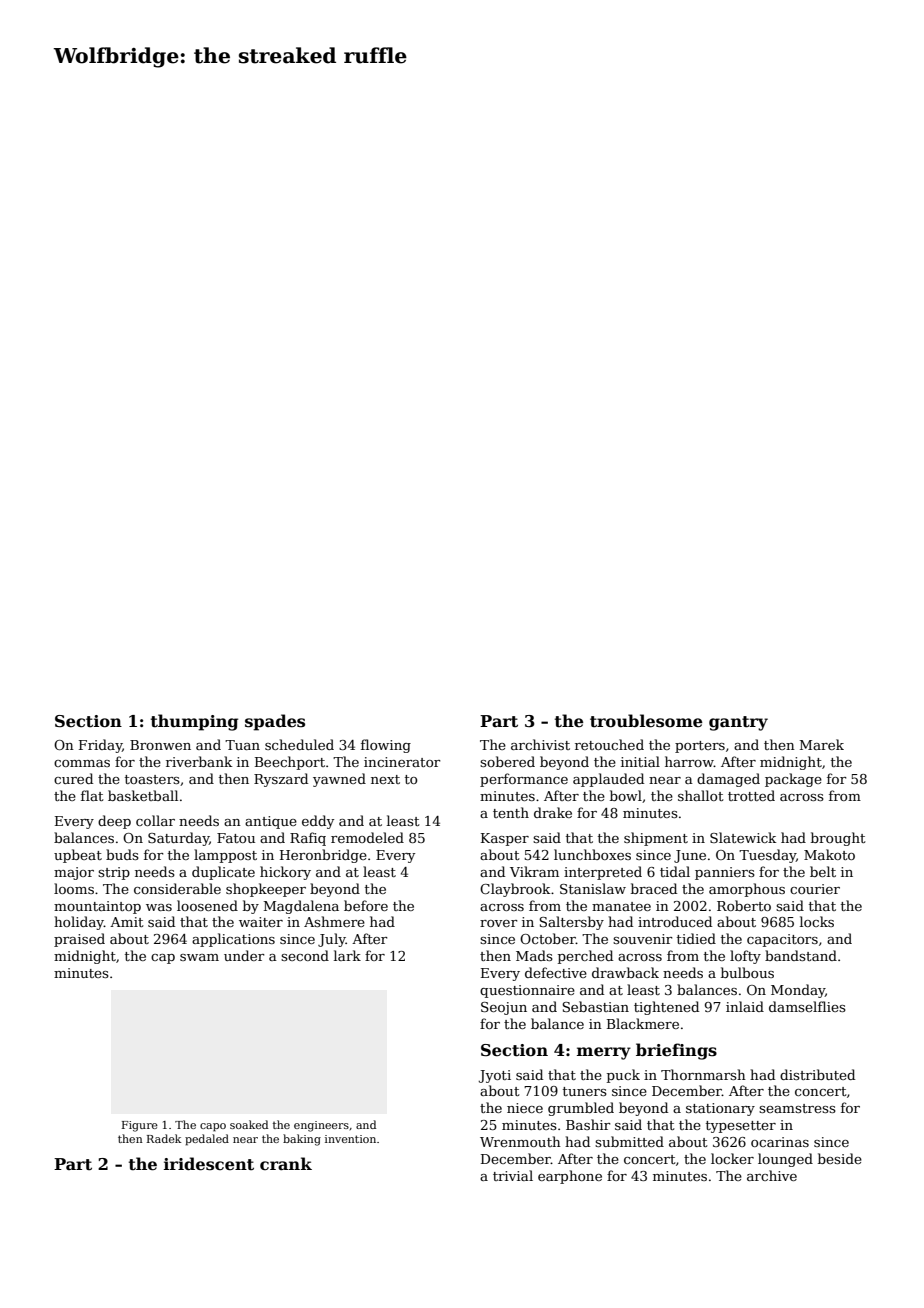 The height and width of the screenshot is (1308, 924). I want to click on was, so click(159, 907).
